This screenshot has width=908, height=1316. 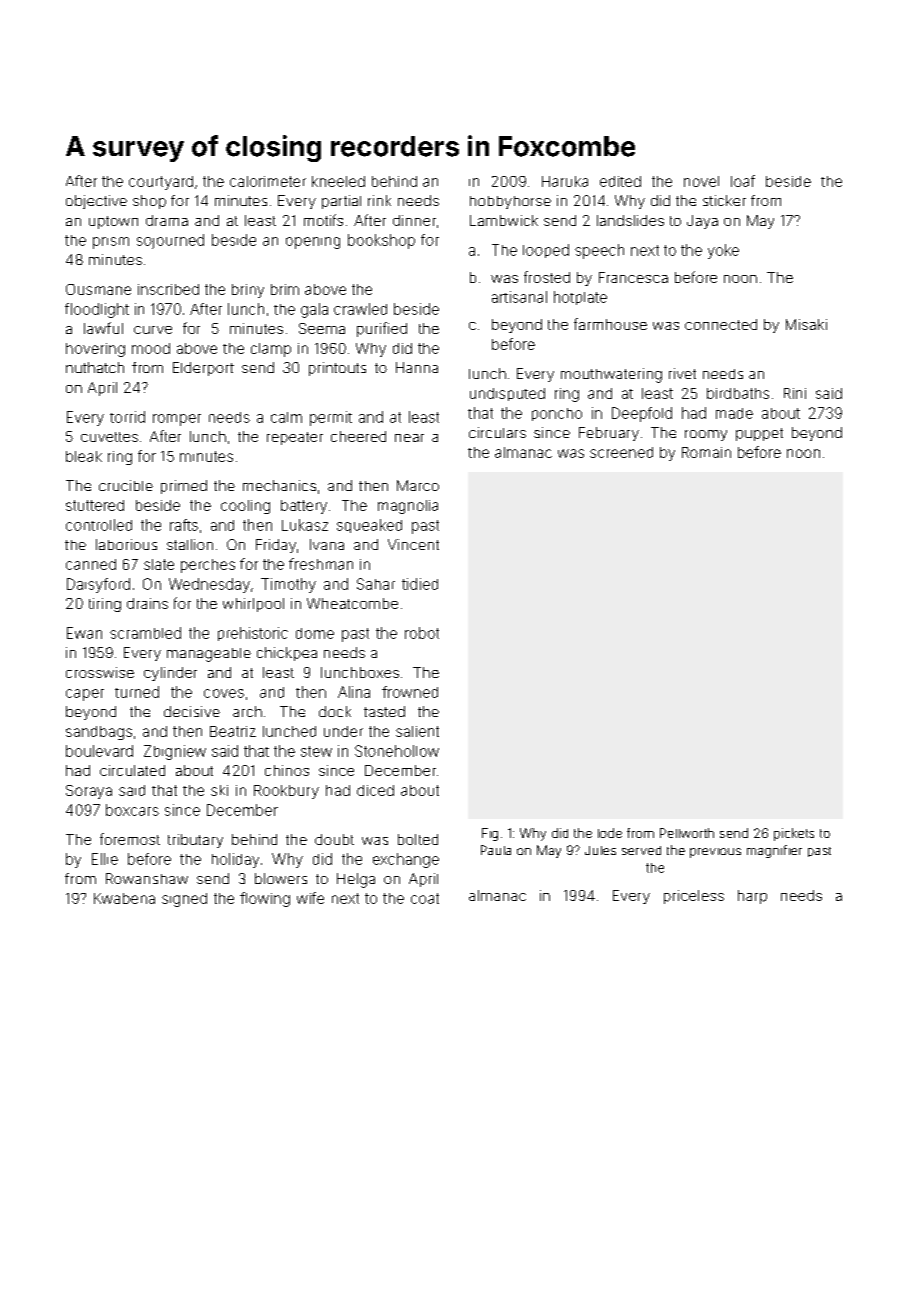 I want to click on Romain, so click(x=706, y=452).
